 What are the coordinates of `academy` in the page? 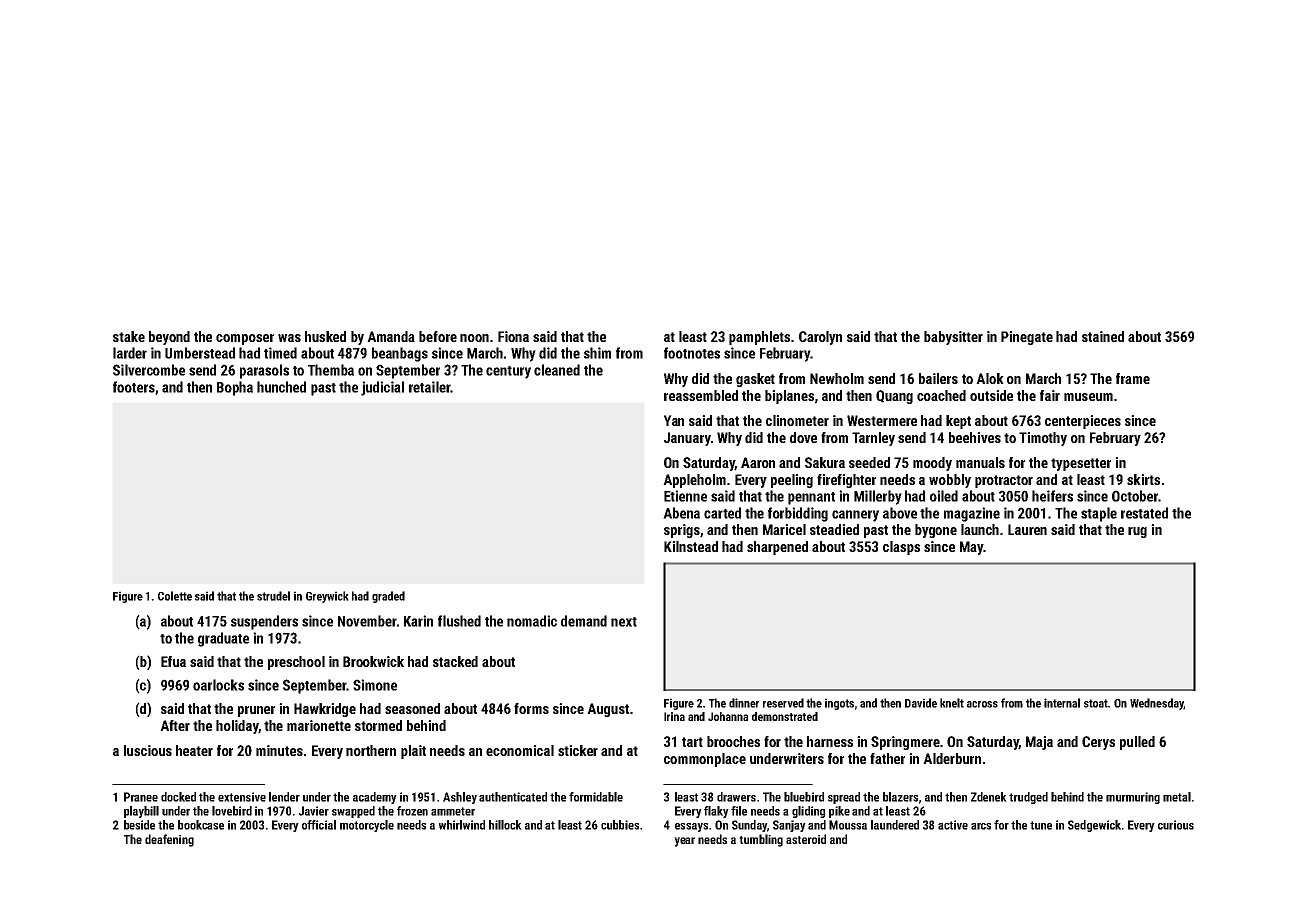 It's located at (375, 798).
